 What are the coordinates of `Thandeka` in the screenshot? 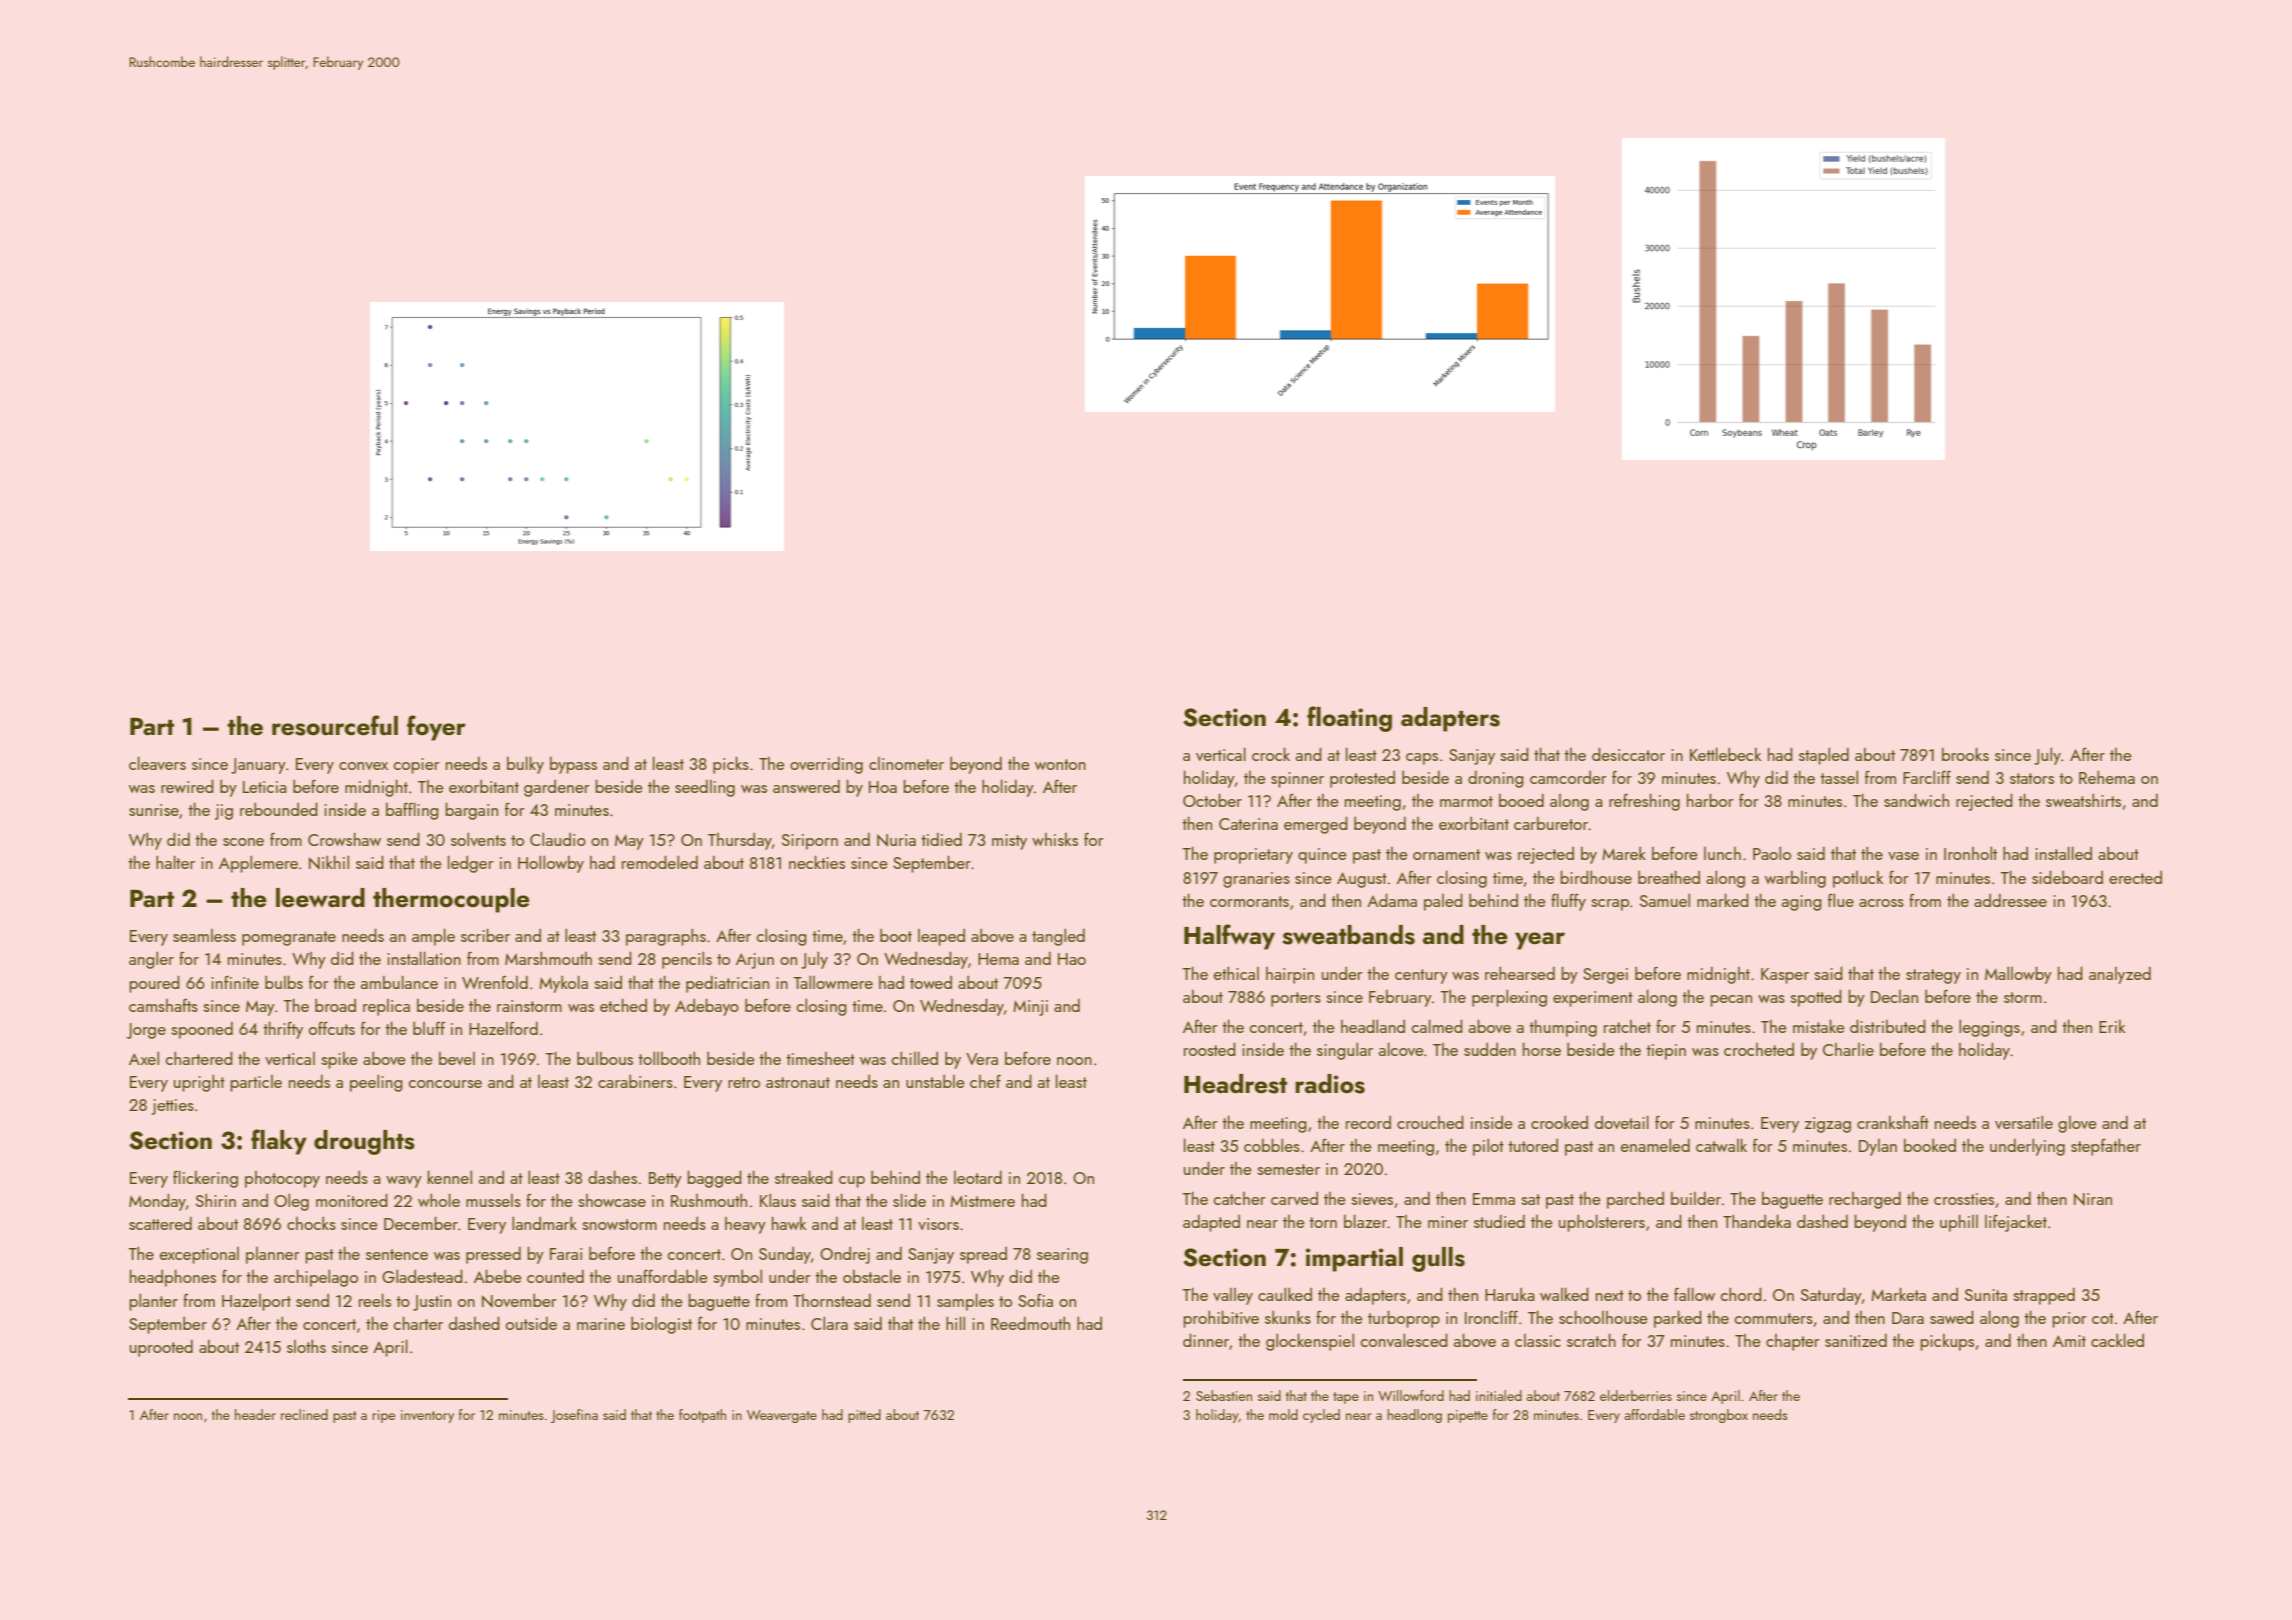 It's located at (1757, 1221).
